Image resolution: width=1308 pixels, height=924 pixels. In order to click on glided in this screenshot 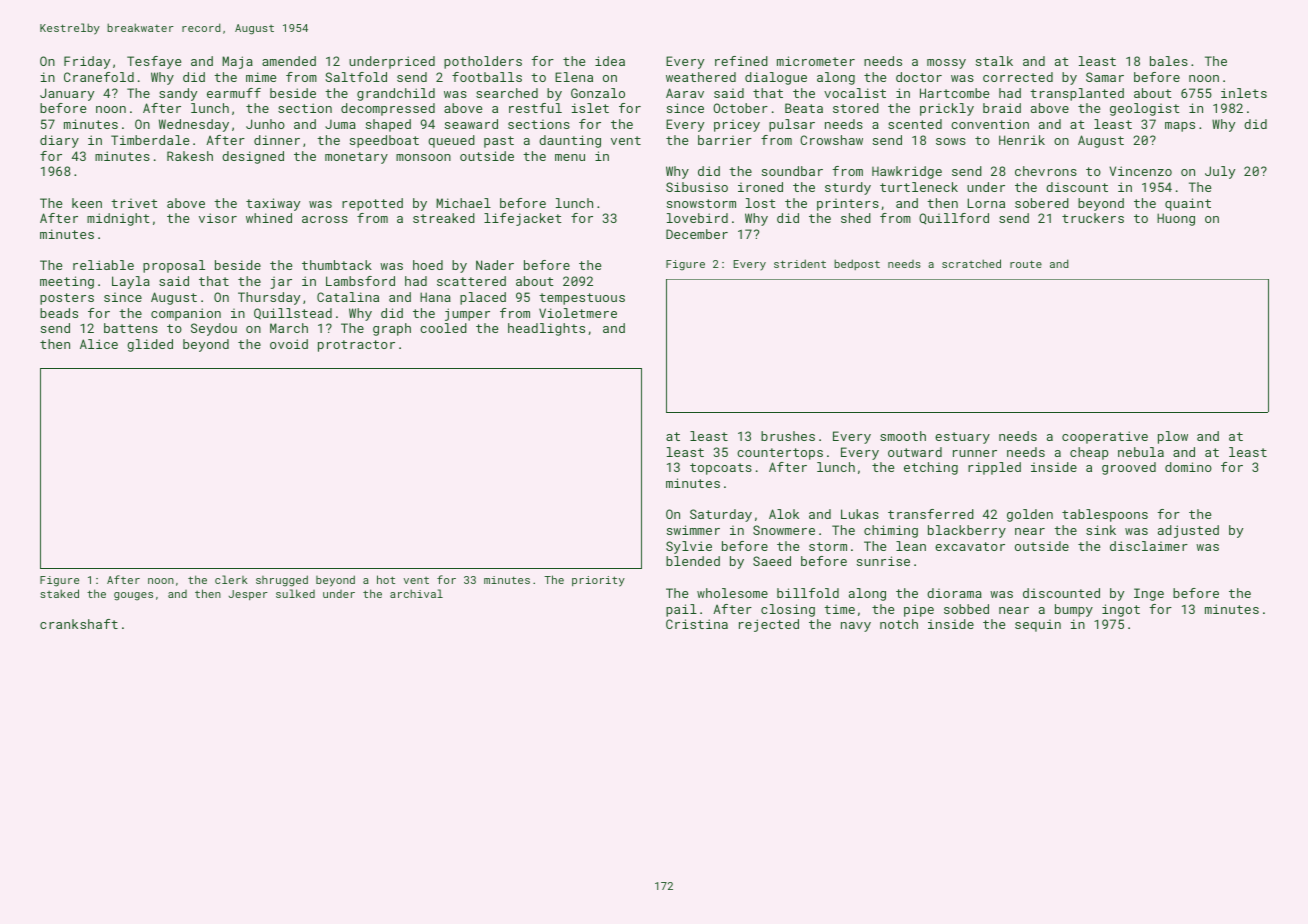, I will do `click(150, 345)`.
